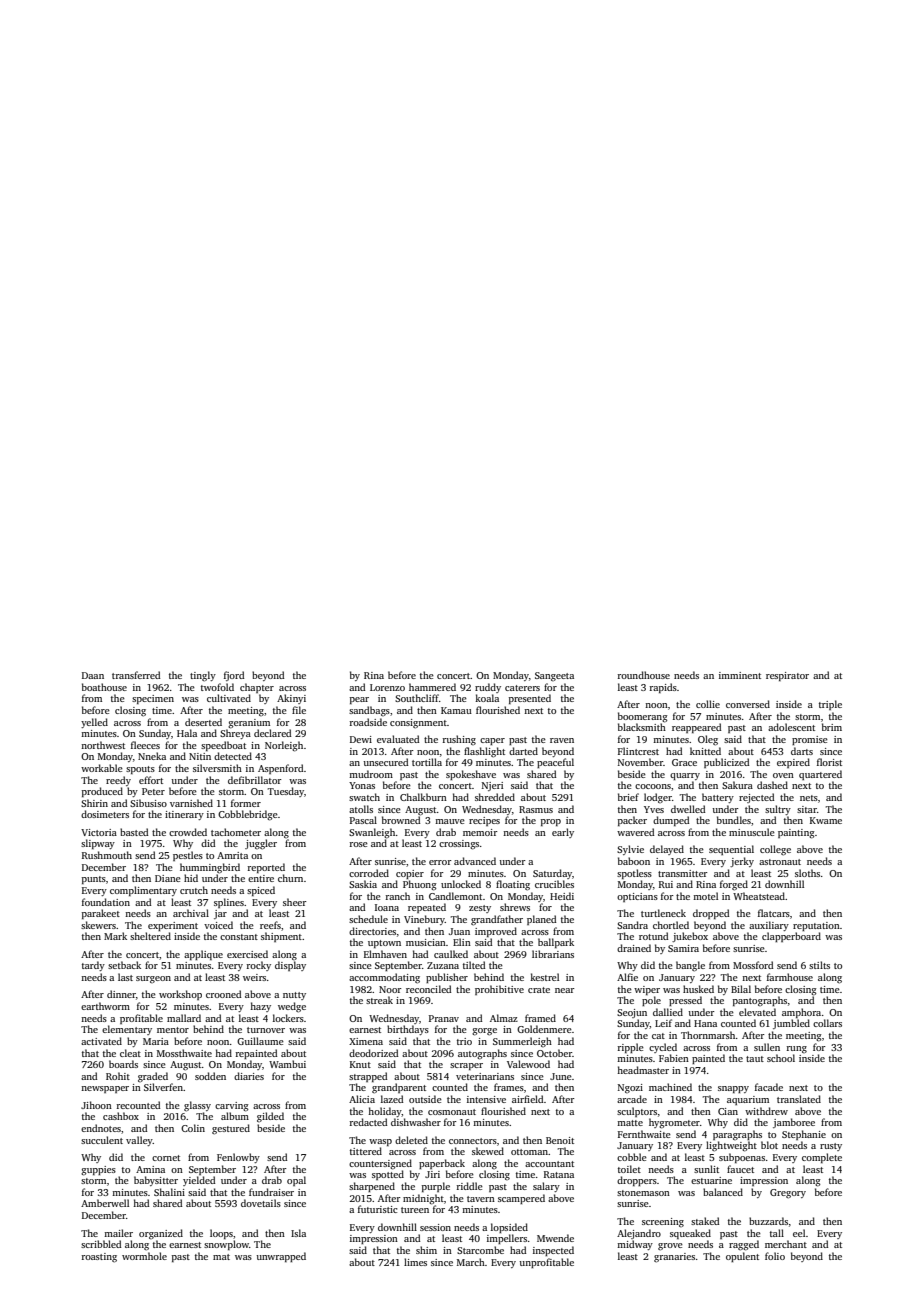 The height and width of the screenshot is (1308, 924). I want to click on cultivated, so click(229, 698).
